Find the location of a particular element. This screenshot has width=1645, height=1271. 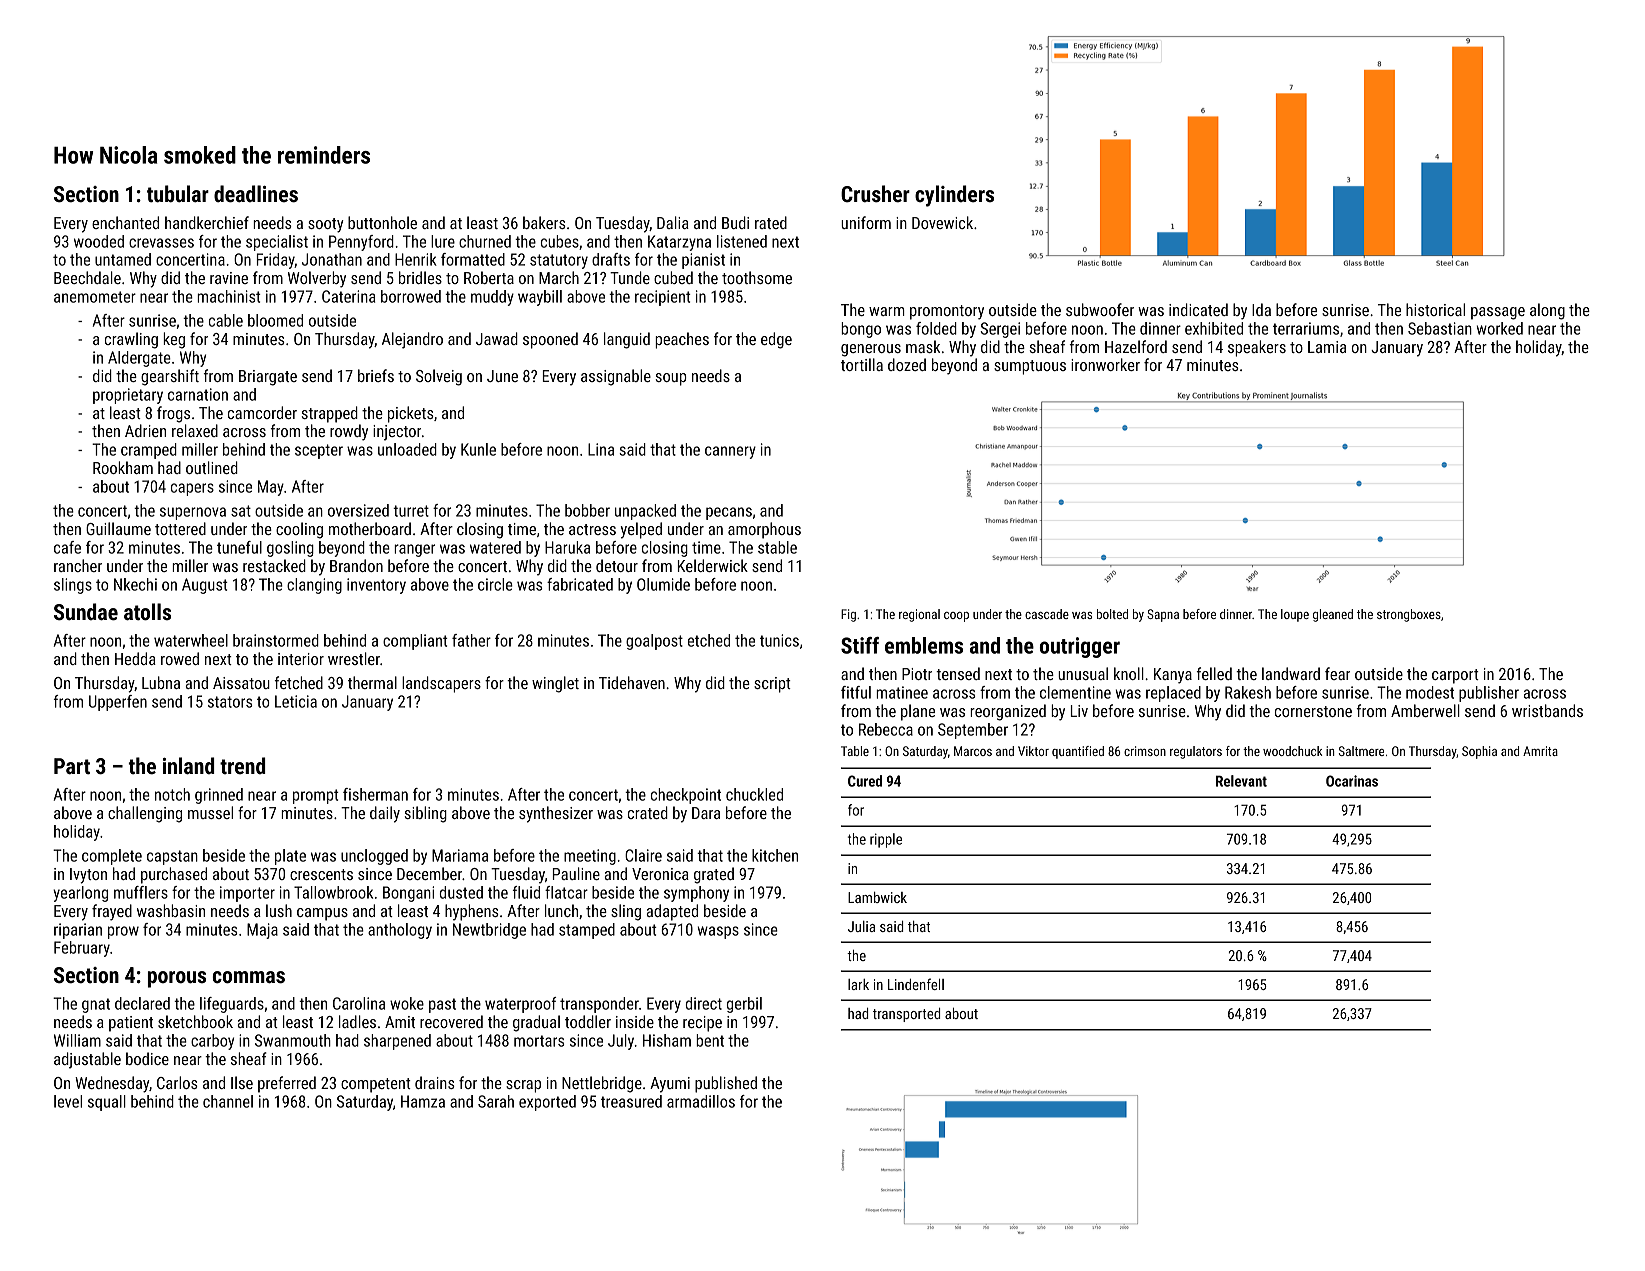

turret is located at coordinates (411, 511).
